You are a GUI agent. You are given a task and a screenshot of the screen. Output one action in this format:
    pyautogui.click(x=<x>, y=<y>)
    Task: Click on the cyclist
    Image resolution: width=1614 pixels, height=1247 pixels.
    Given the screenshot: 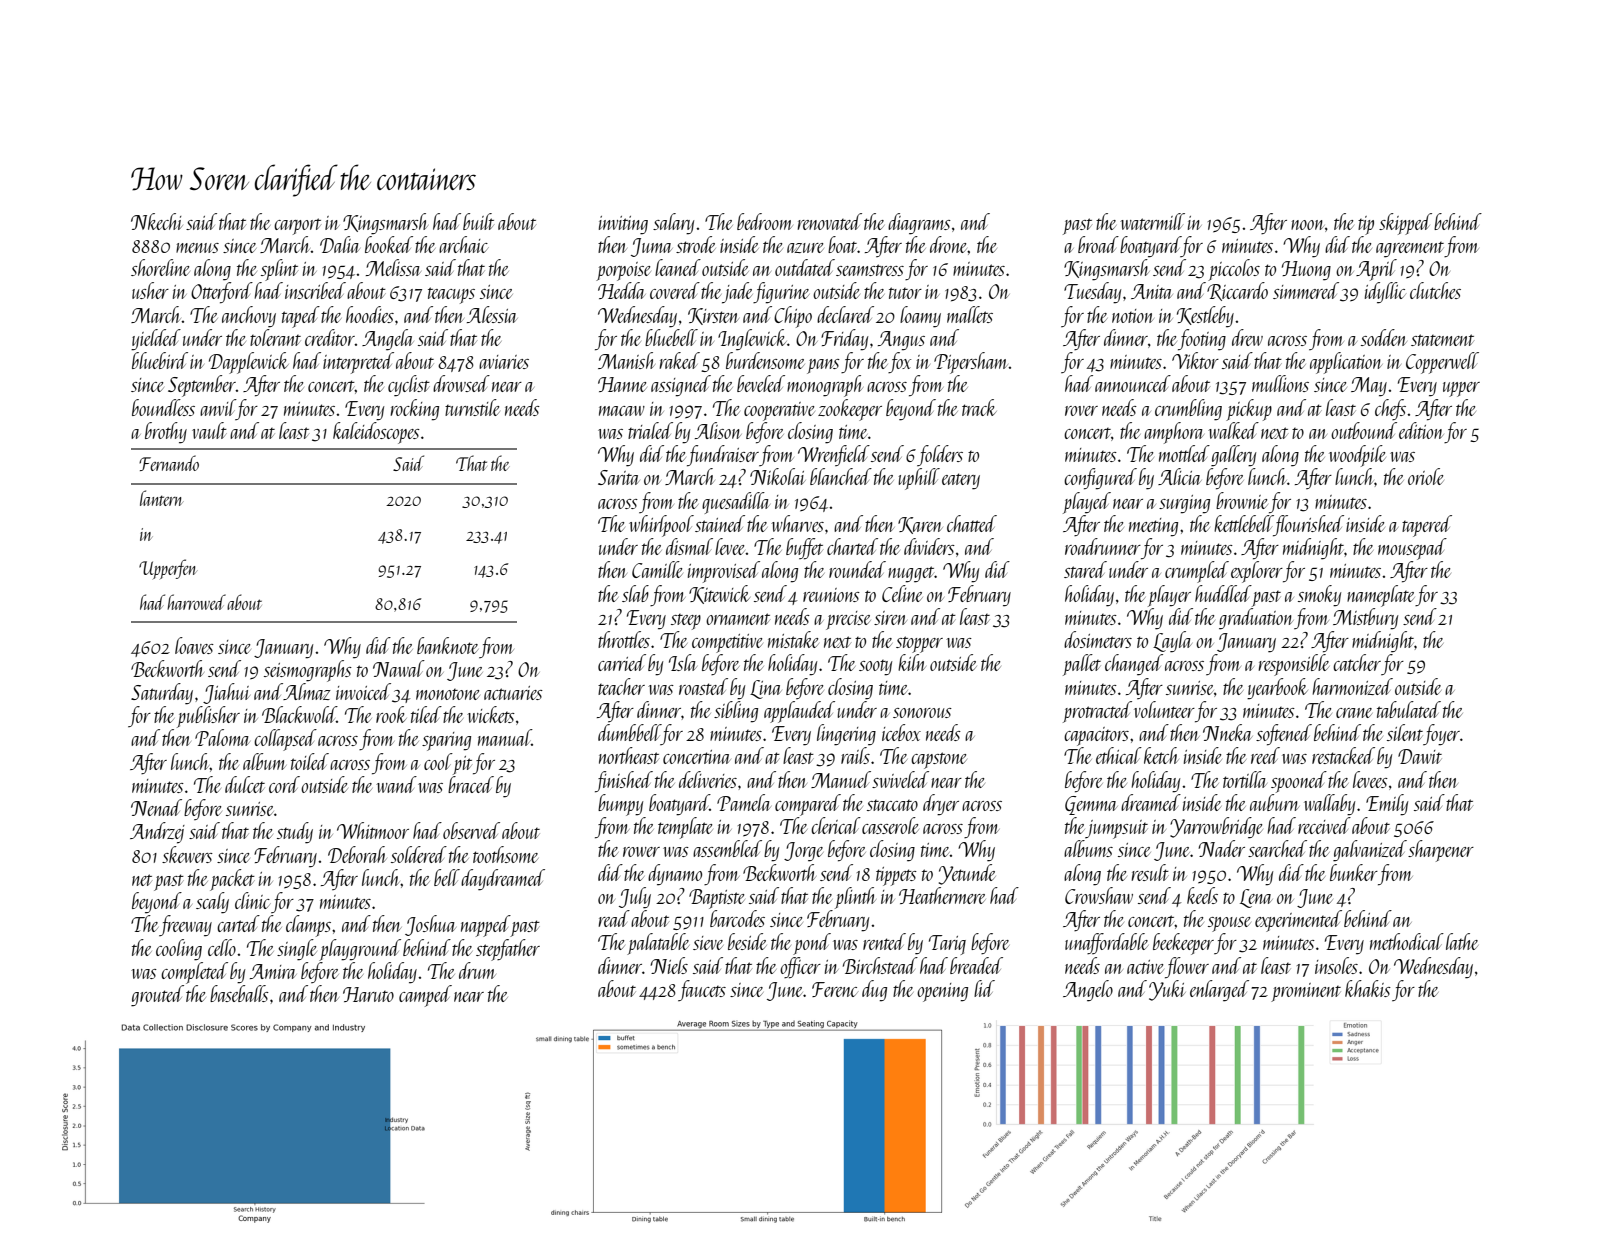 What is the action you would take?
    pyautogui.click(x=409, y=386)
